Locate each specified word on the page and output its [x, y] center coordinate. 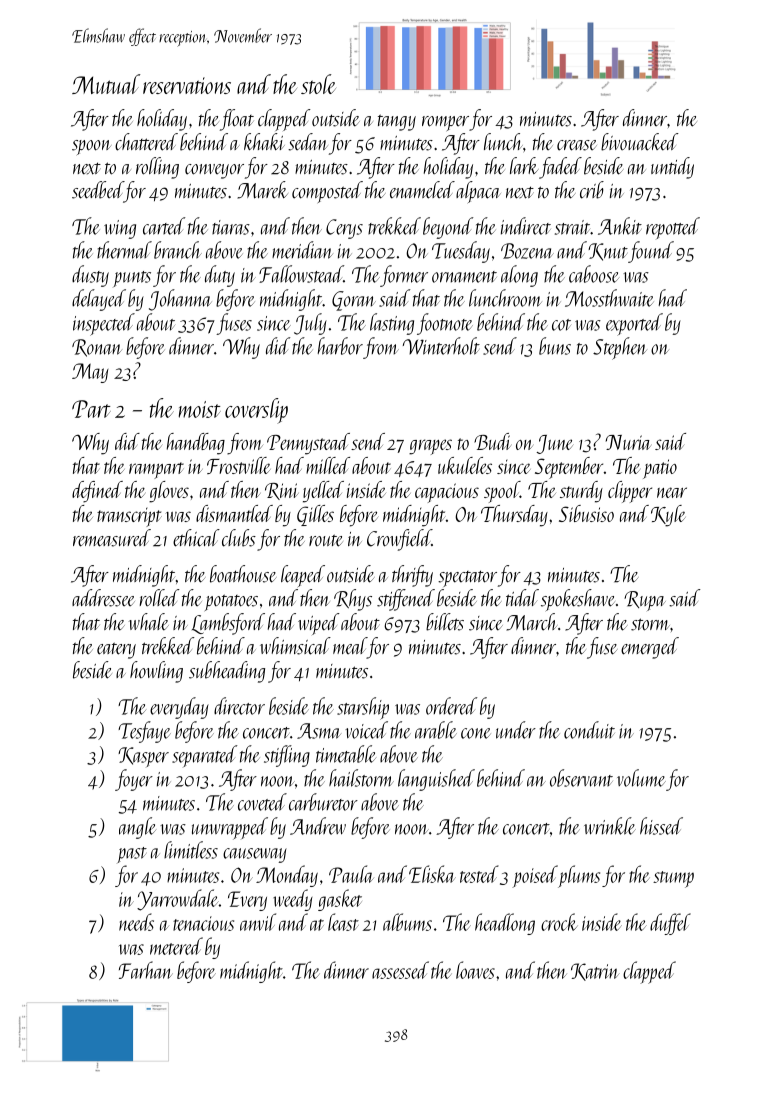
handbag [196, 444]
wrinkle [610, 826]
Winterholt [441, 346]
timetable [346, 754]
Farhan [146, 970]
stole [318, 84]
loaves [475, 970]
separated [204, 756]
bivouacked [639, 142]
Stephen [620, 348]
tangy [397, 122]
